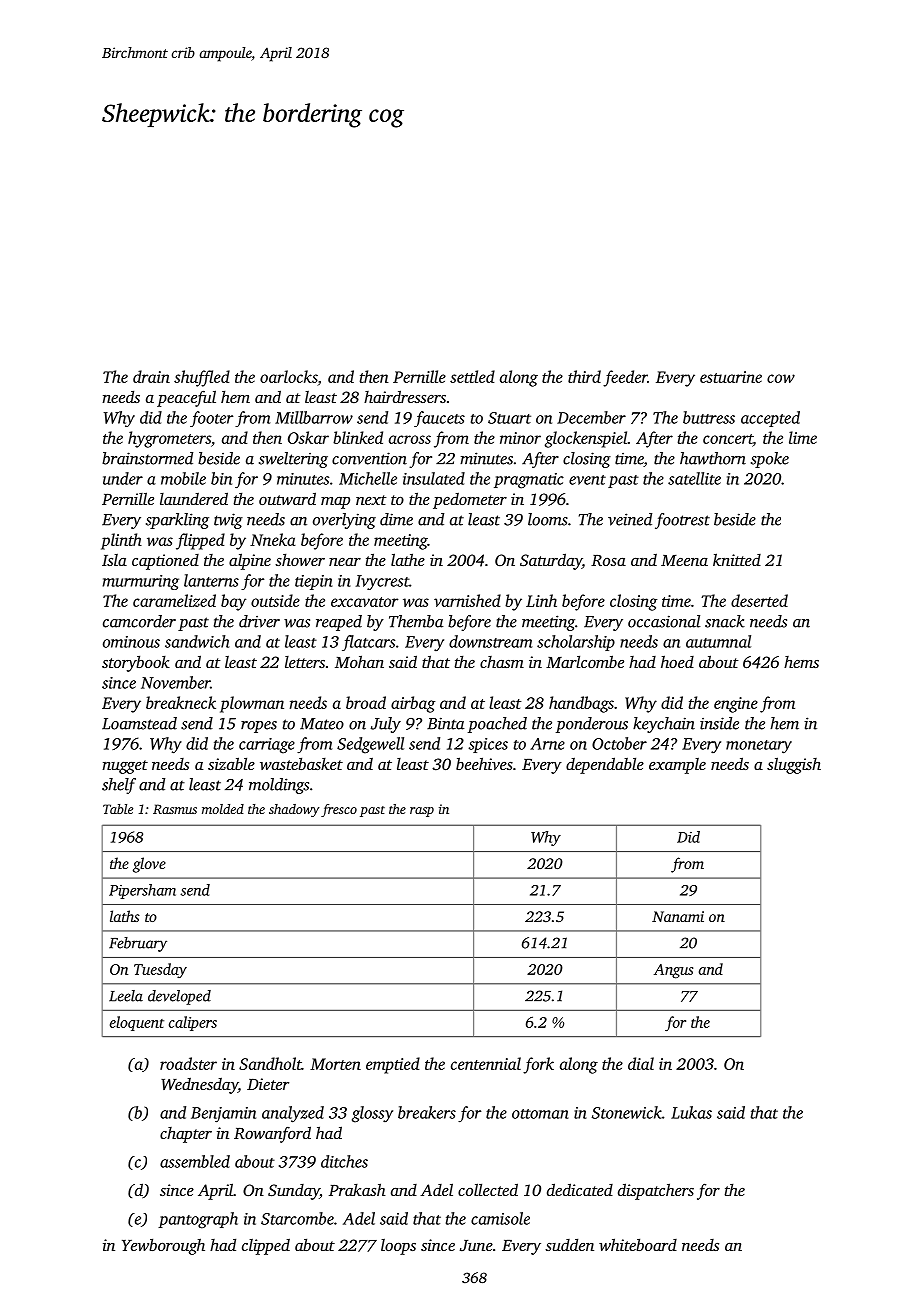 This screenshot has width=924, height=1308. What do you see at coordinates (202, 378) in the screenshot?
I see `shuffled` at bounding box center [202, 378].
